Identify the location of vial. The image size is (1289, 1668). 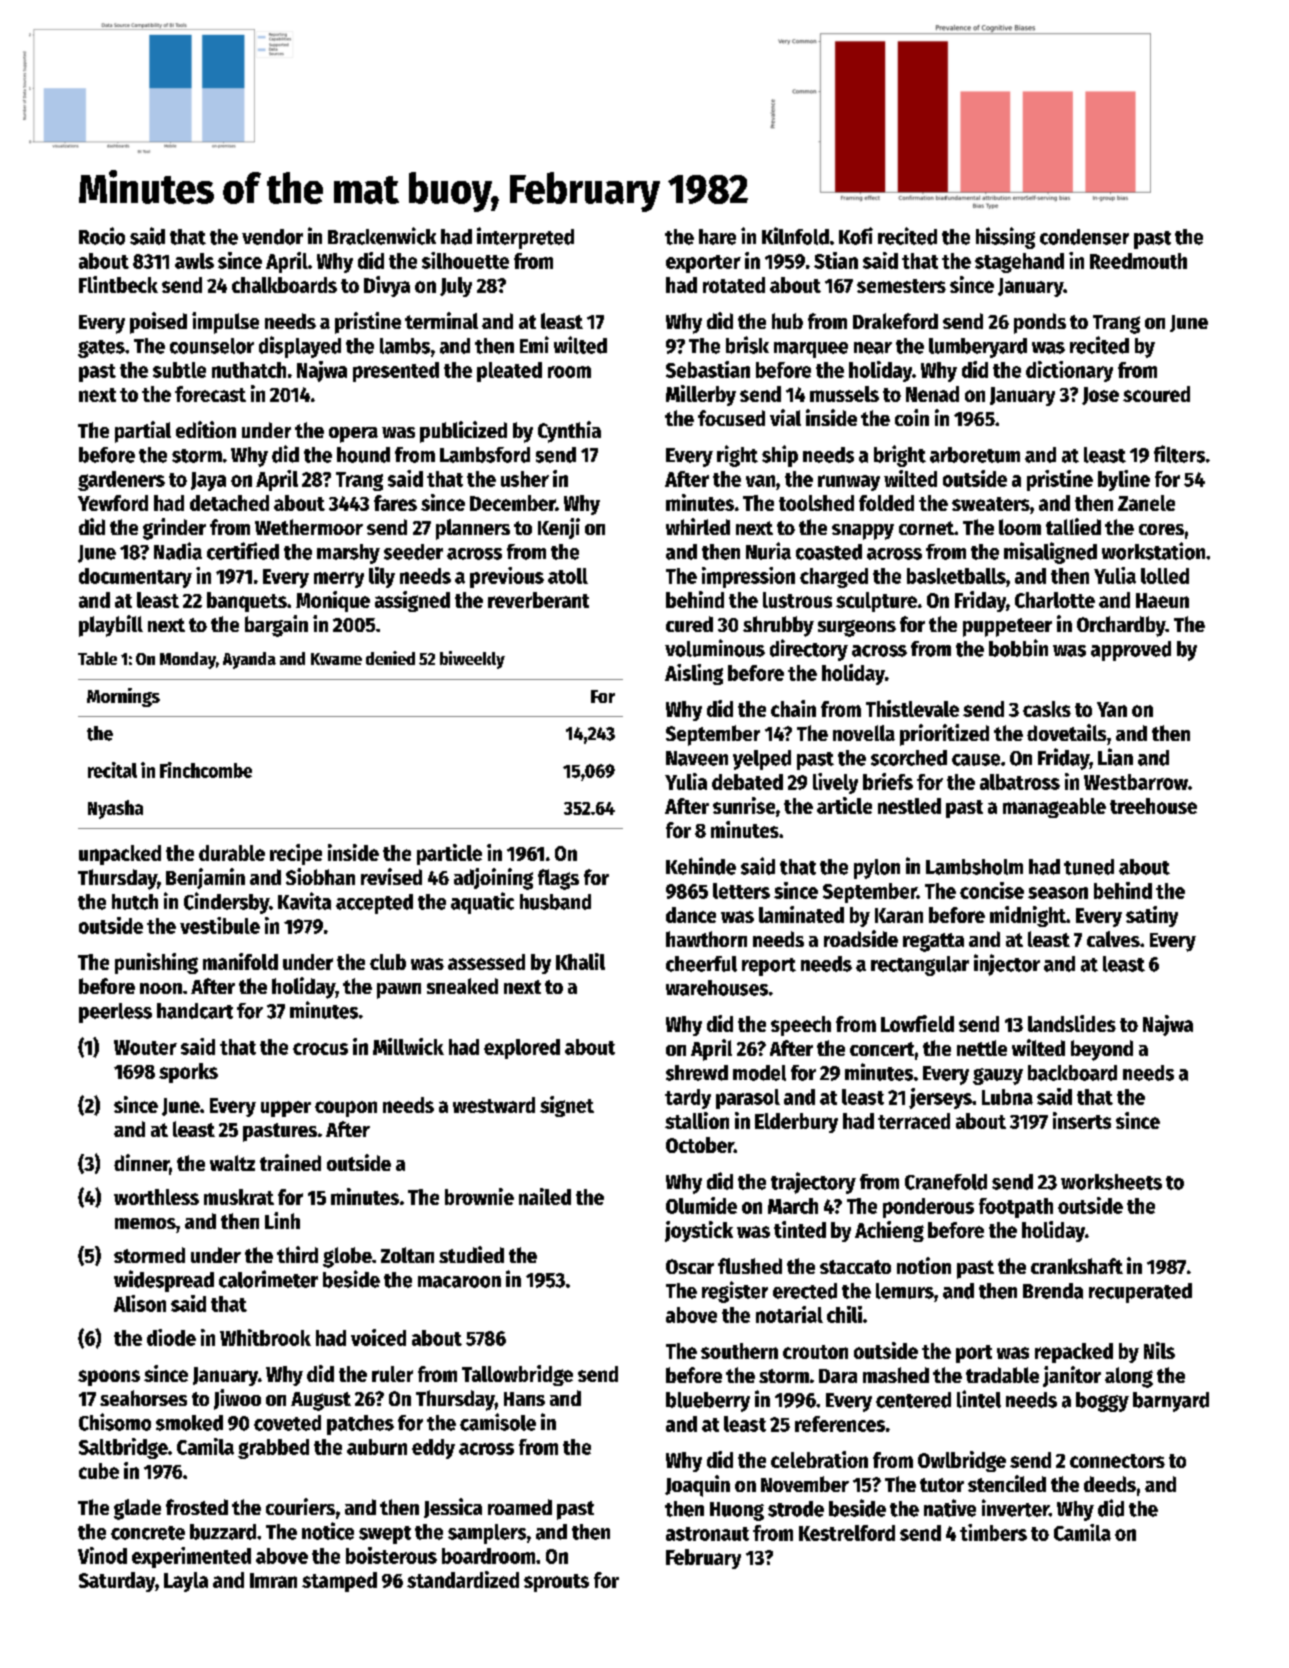
(785, 417).
